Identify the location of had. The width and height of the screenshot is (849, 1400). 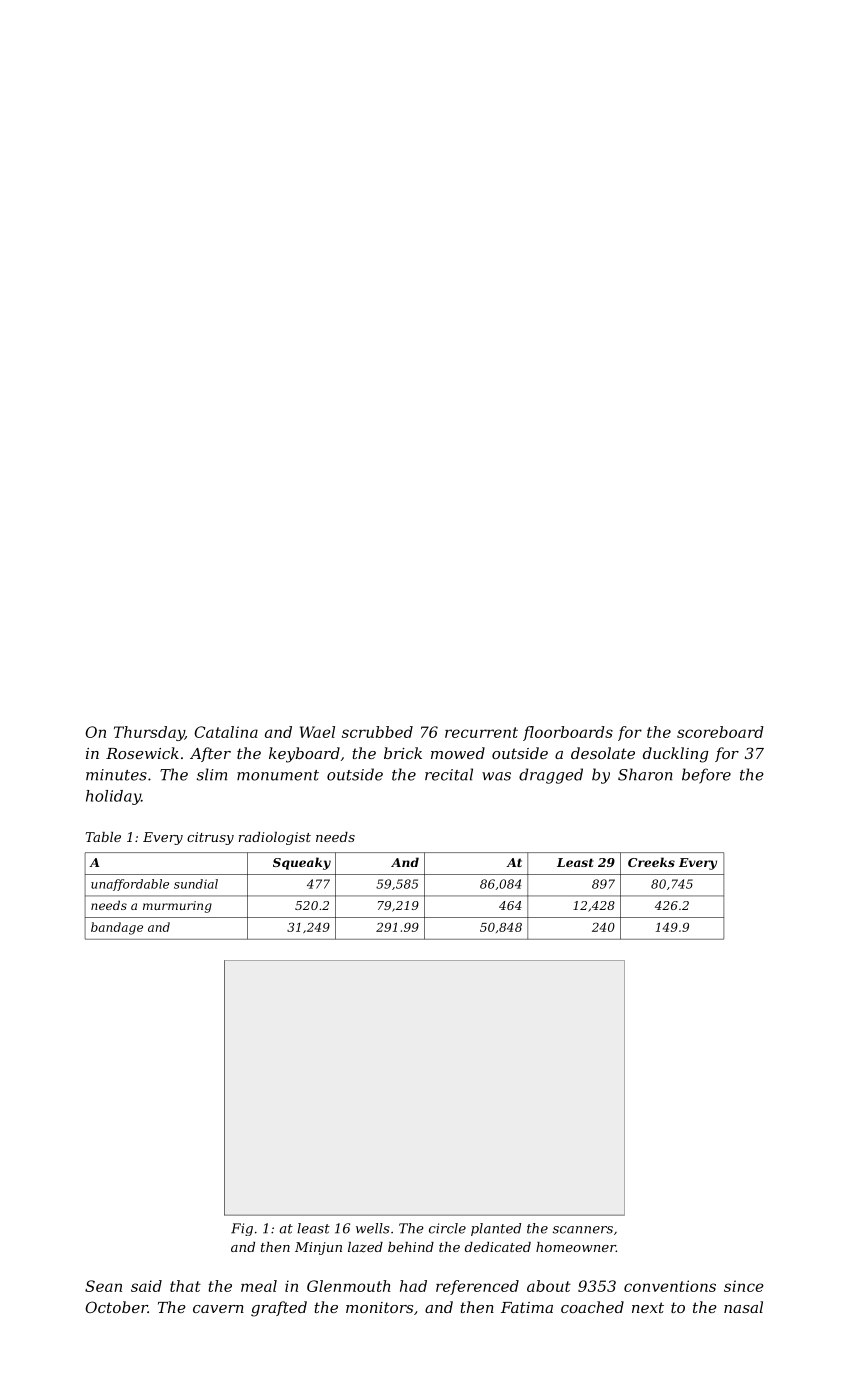
(413, 1286).
